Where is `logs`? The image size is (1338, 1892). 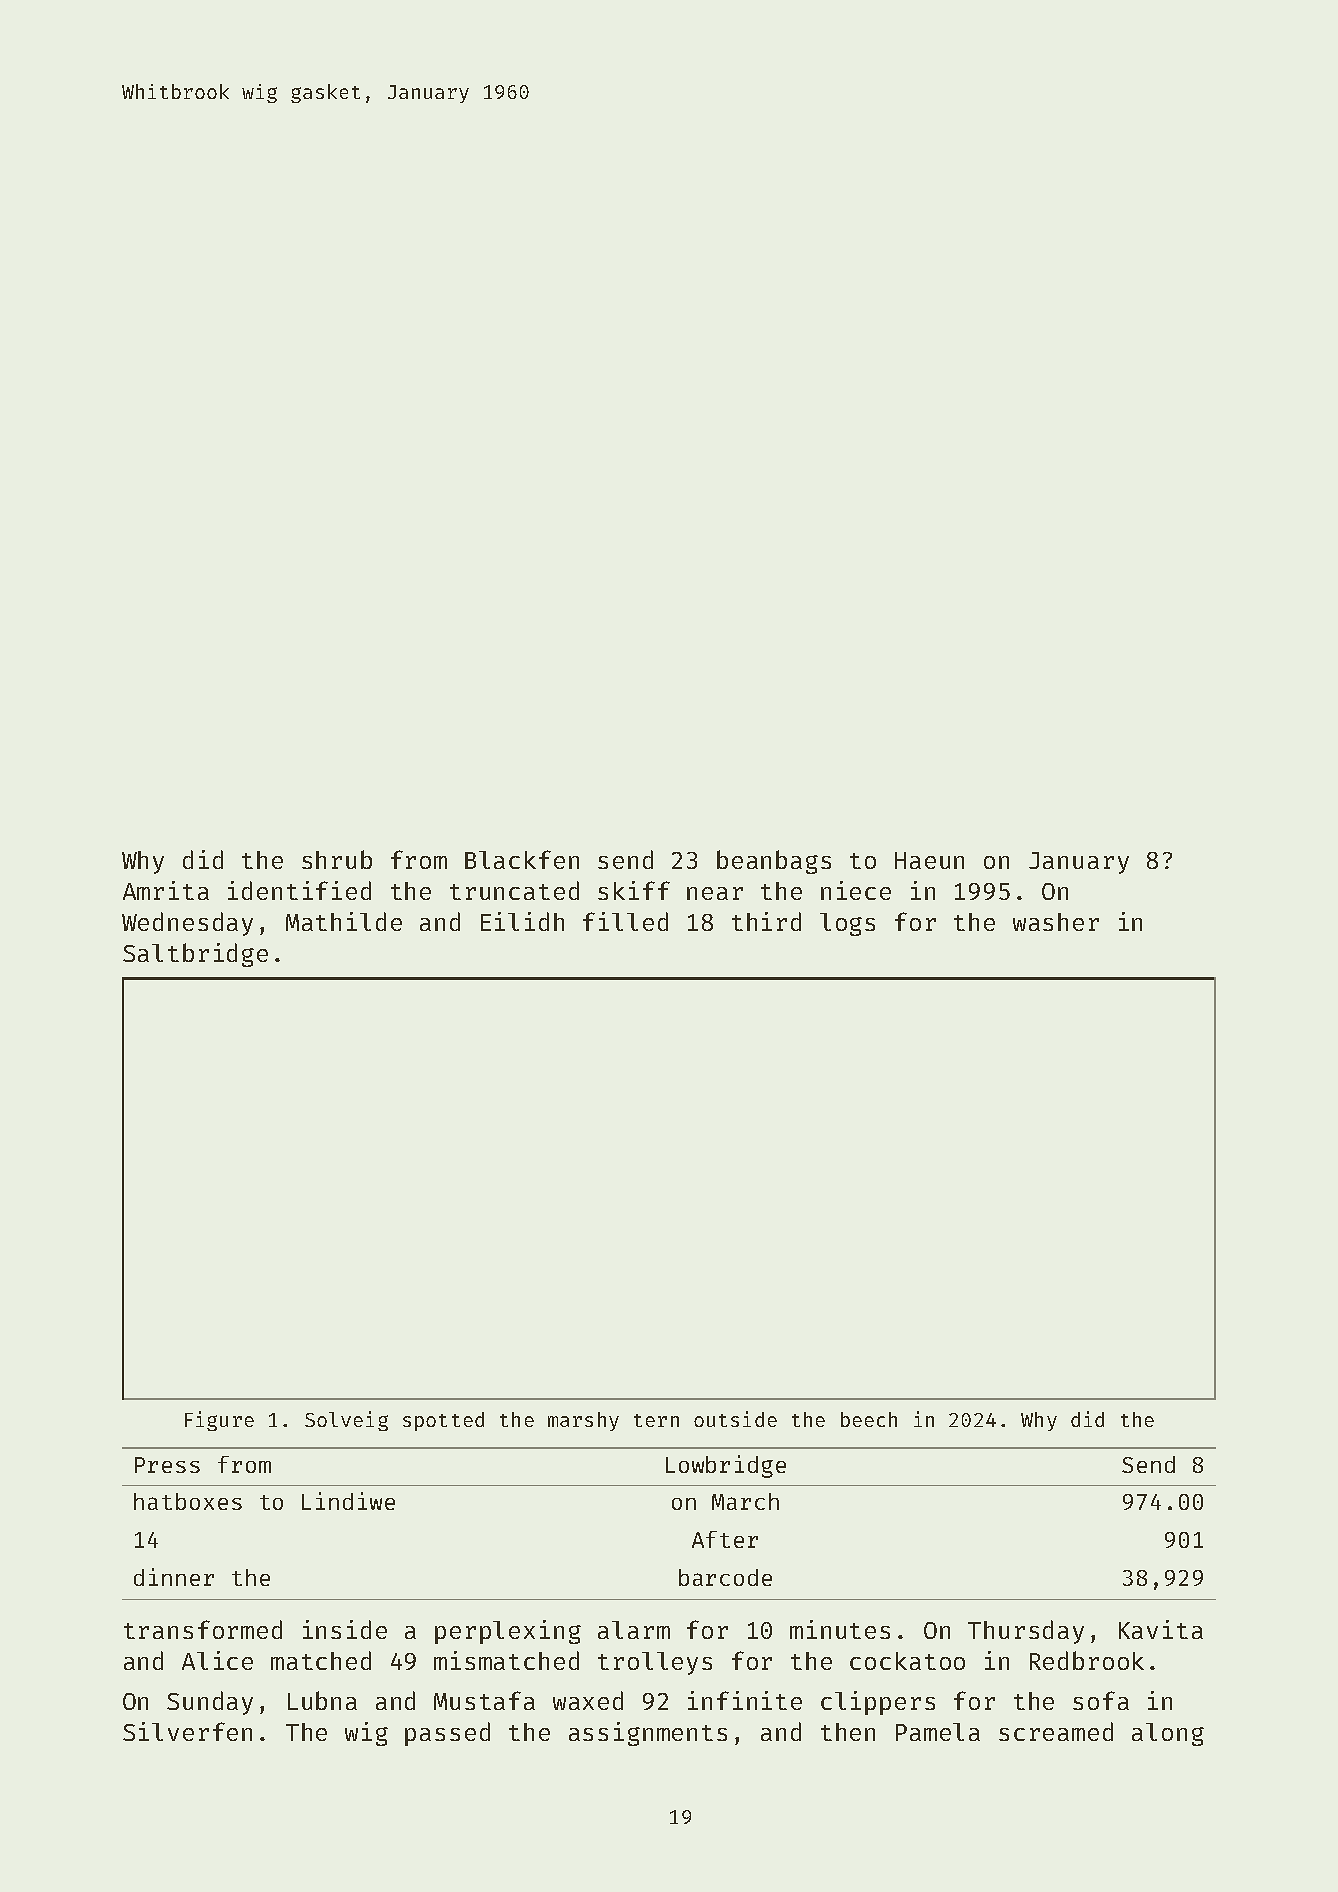
logs is located at coordinates (847, 924).
